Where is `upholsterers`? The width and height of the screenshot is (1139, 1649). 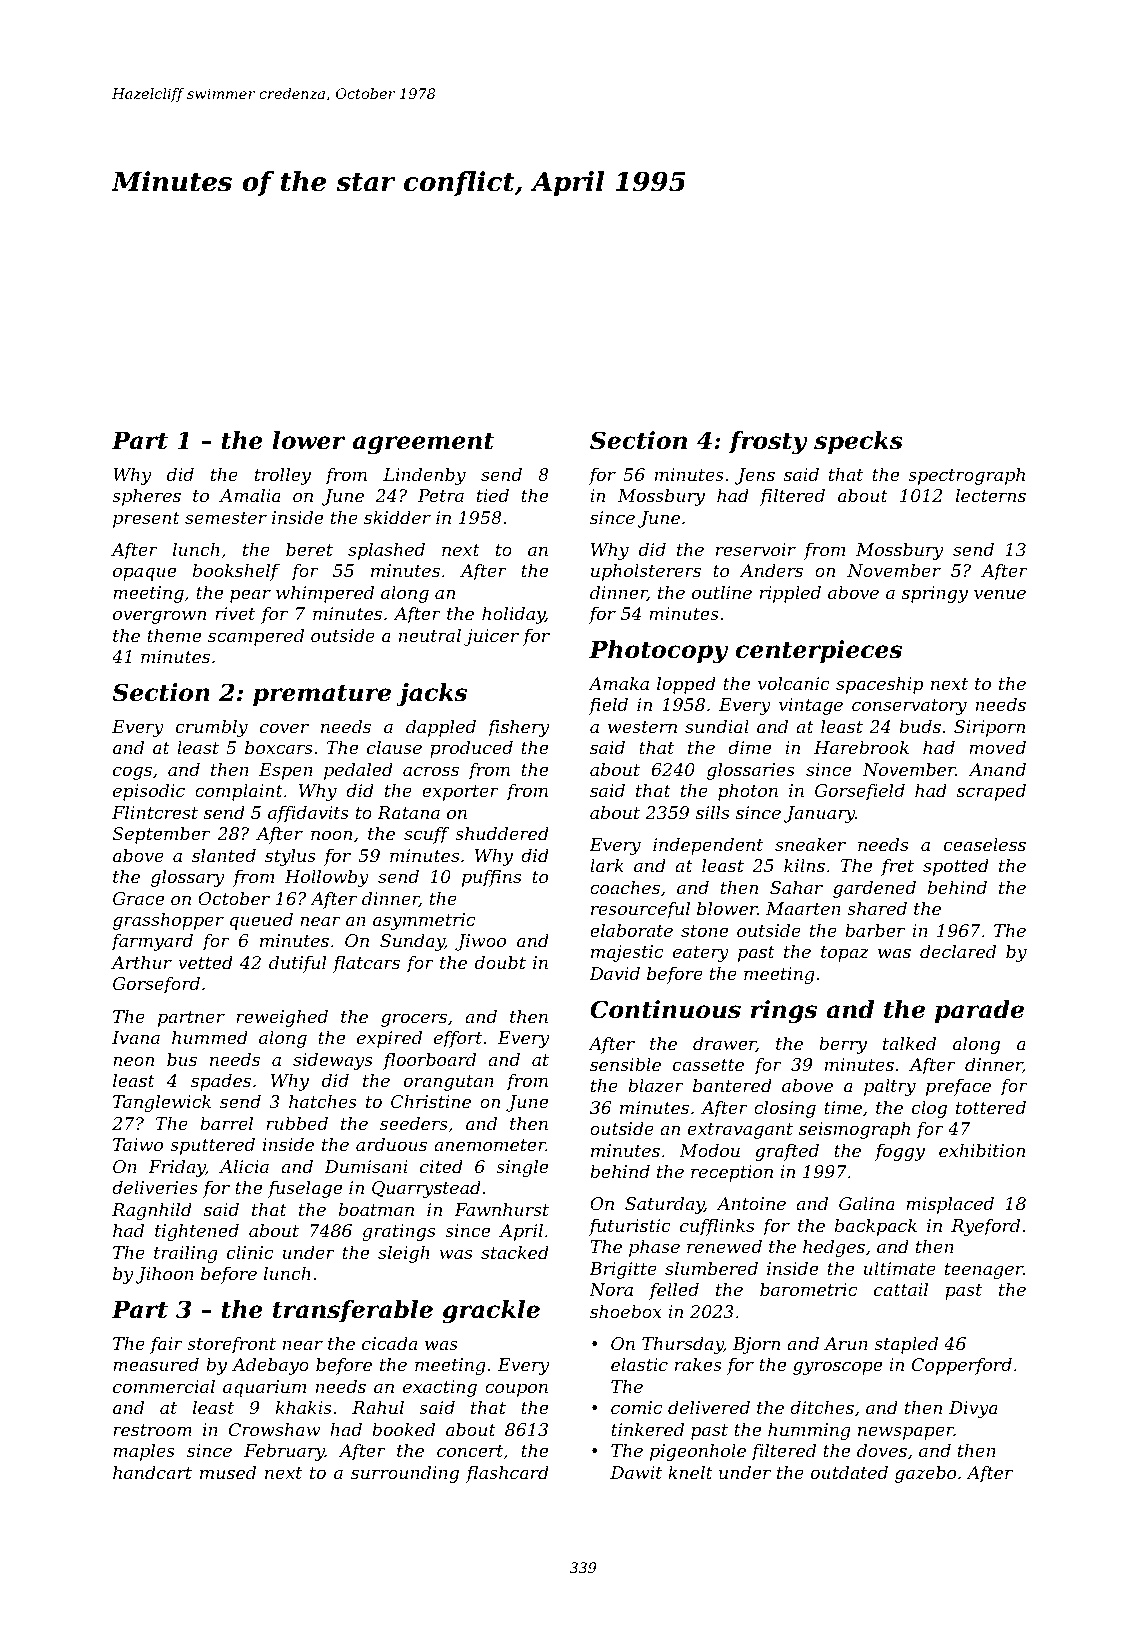
upholsterers is located at coordinates (646, 572).
